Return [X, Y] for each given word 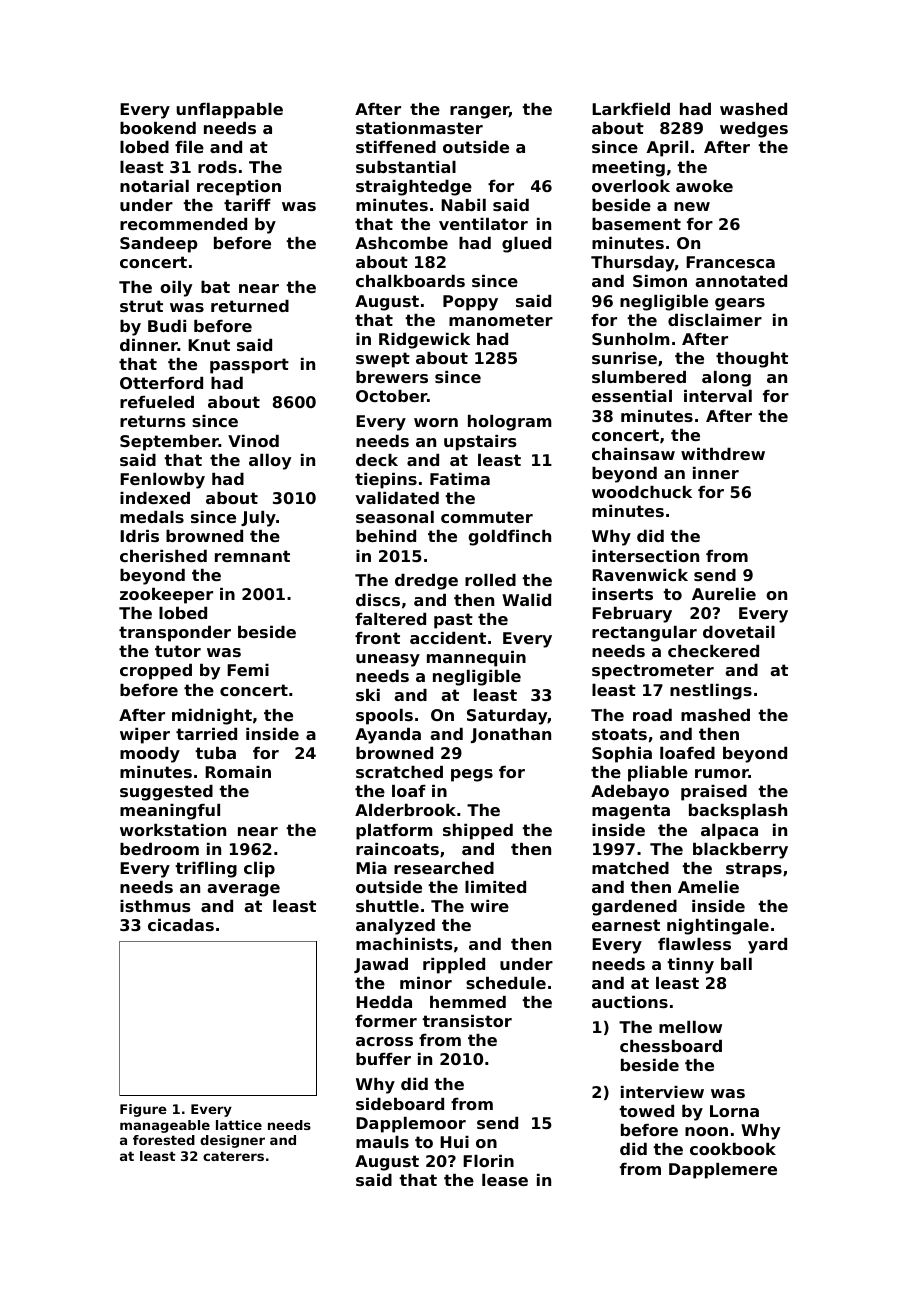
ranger [479, 112]
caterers [233, 1156]
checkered [713, 651]
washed [753, 109]
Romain [238, 772]
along [726, 379]
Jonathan [511, 735]
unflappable [229, 111]
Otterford [161, 383]
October [391, 396]
